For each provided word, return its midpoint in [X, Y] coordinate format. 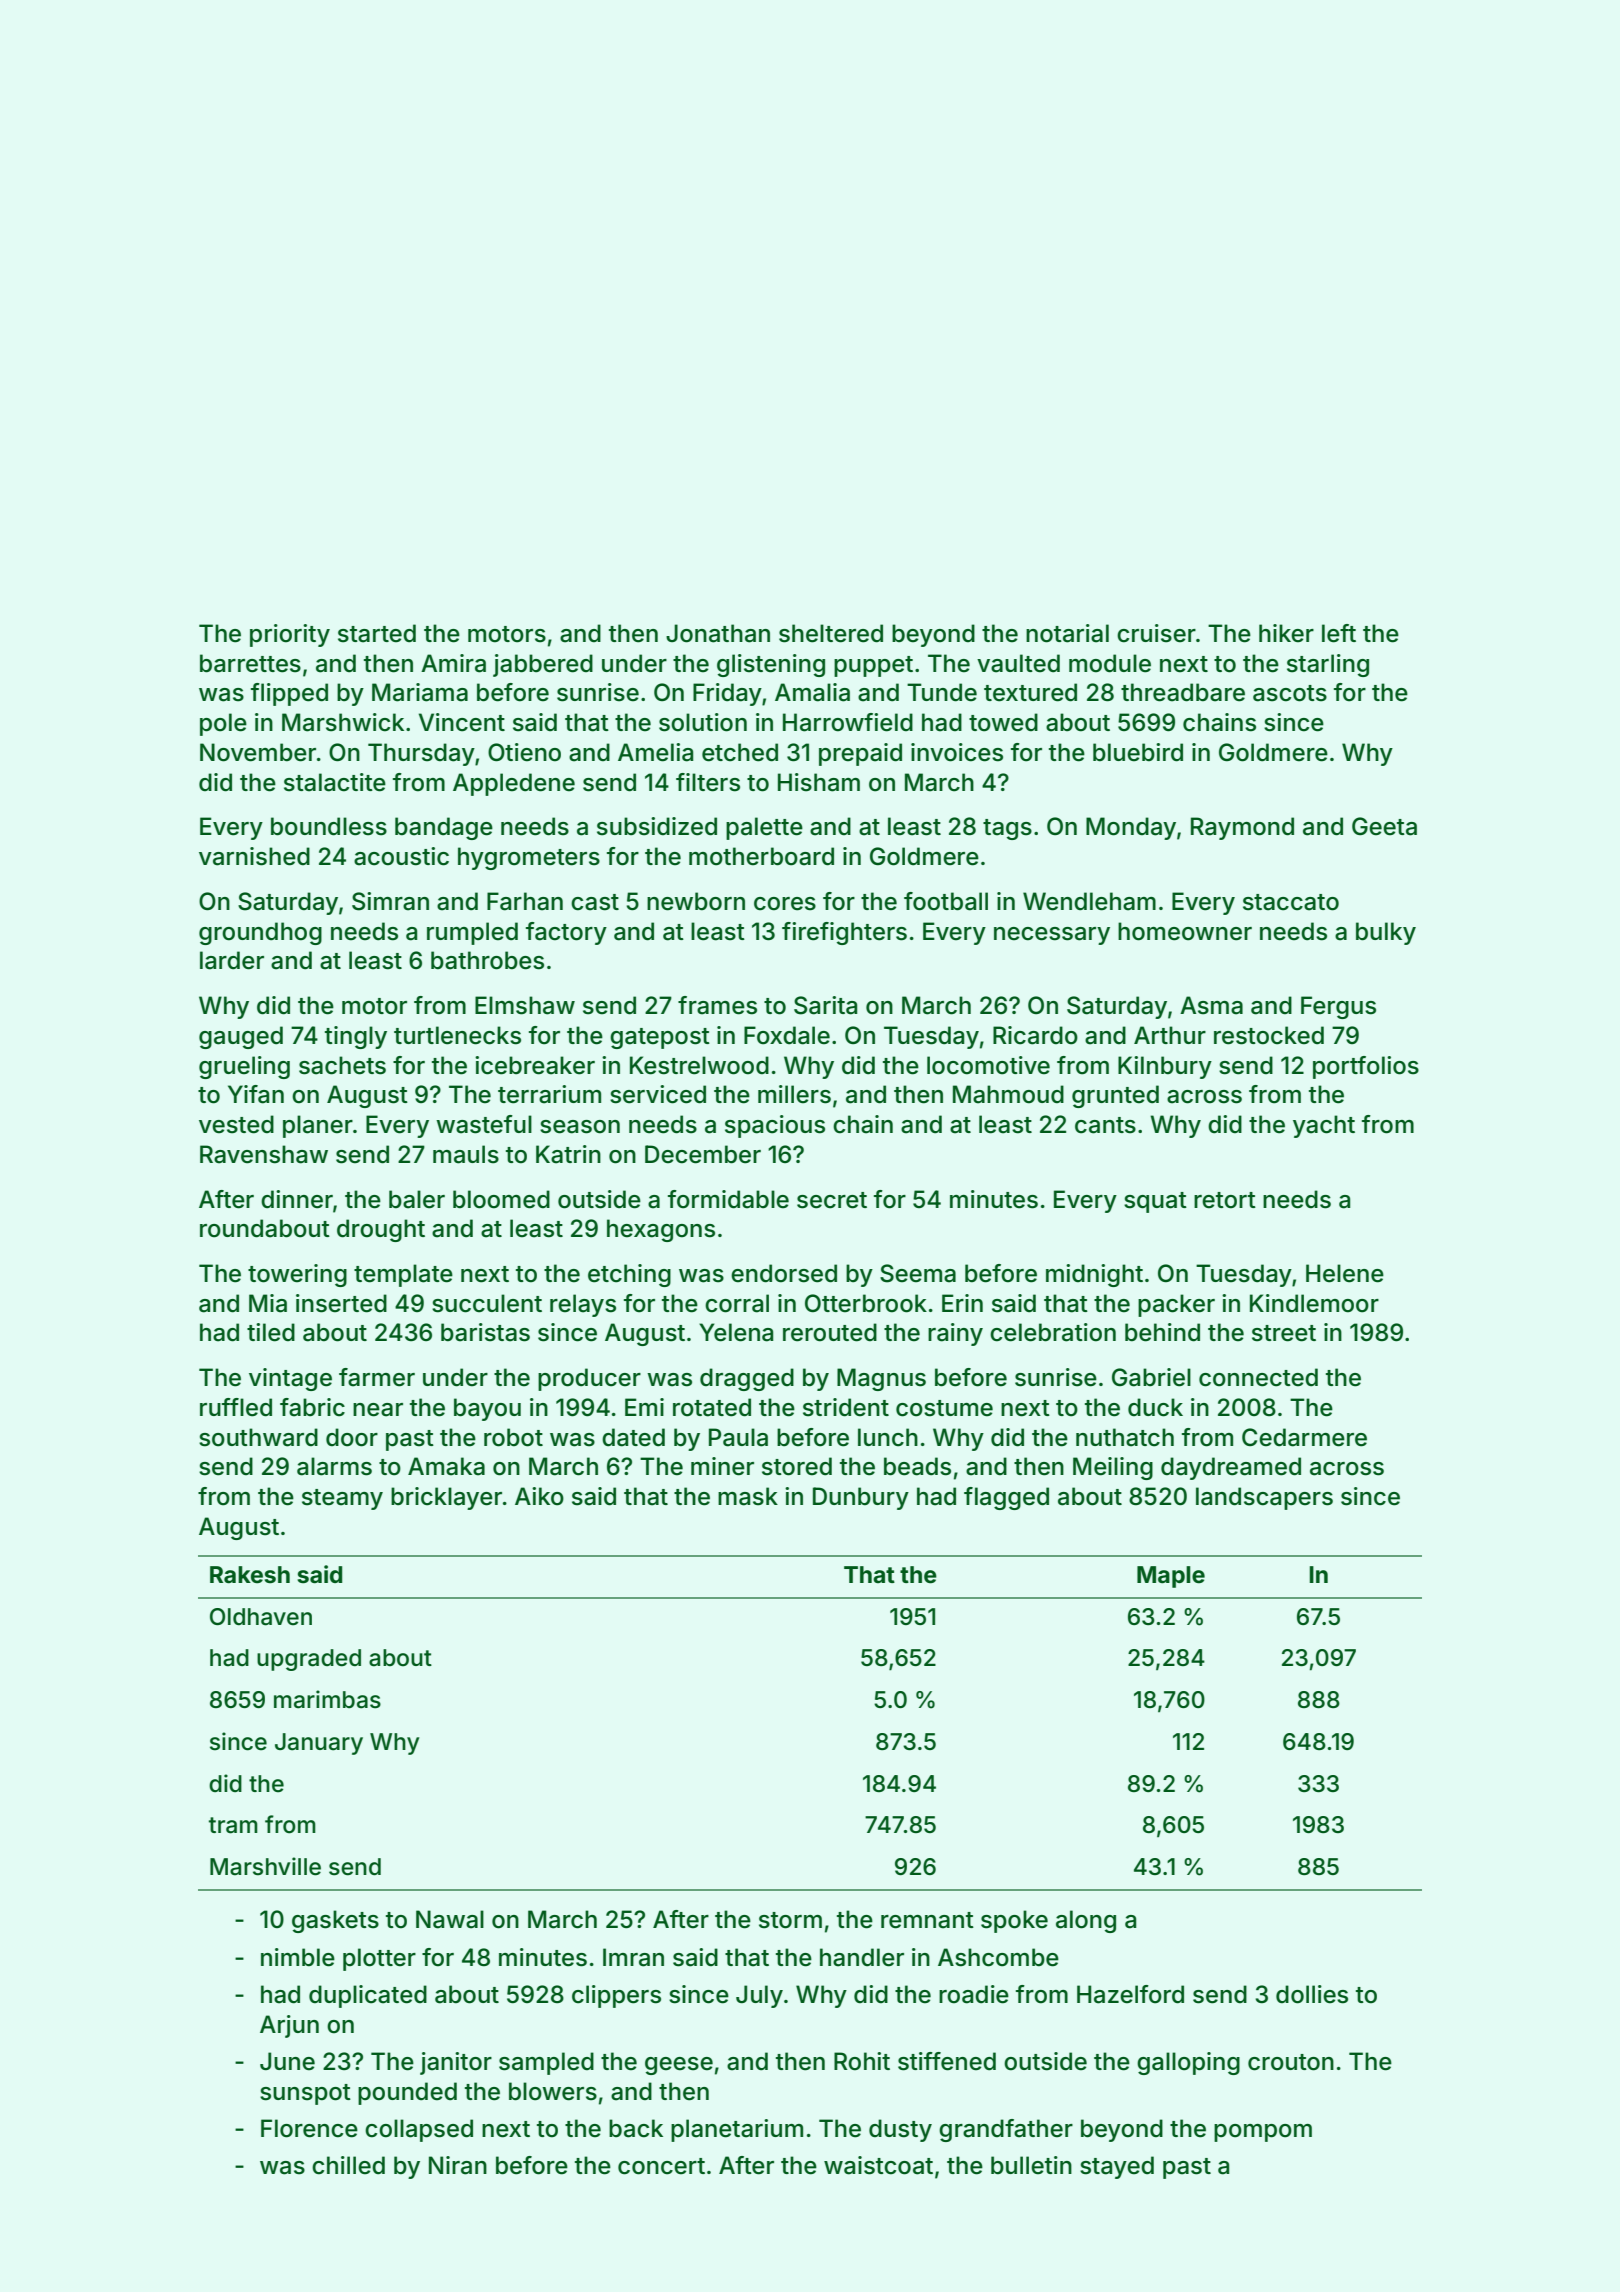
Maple [1171, 1577]
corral [737, 1303]
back [636, 2128]
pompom [1263, 2133]
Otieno [524, 752]
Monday [1131, 828]
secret [832, 1200]
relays [583, 1305]
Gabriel [1151, 1377]
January [319, 1744]
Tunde [942, 692]
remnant [927, 1920]
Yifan [256, 1094]
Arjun [289, 2026]
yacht [1324, 1126]
